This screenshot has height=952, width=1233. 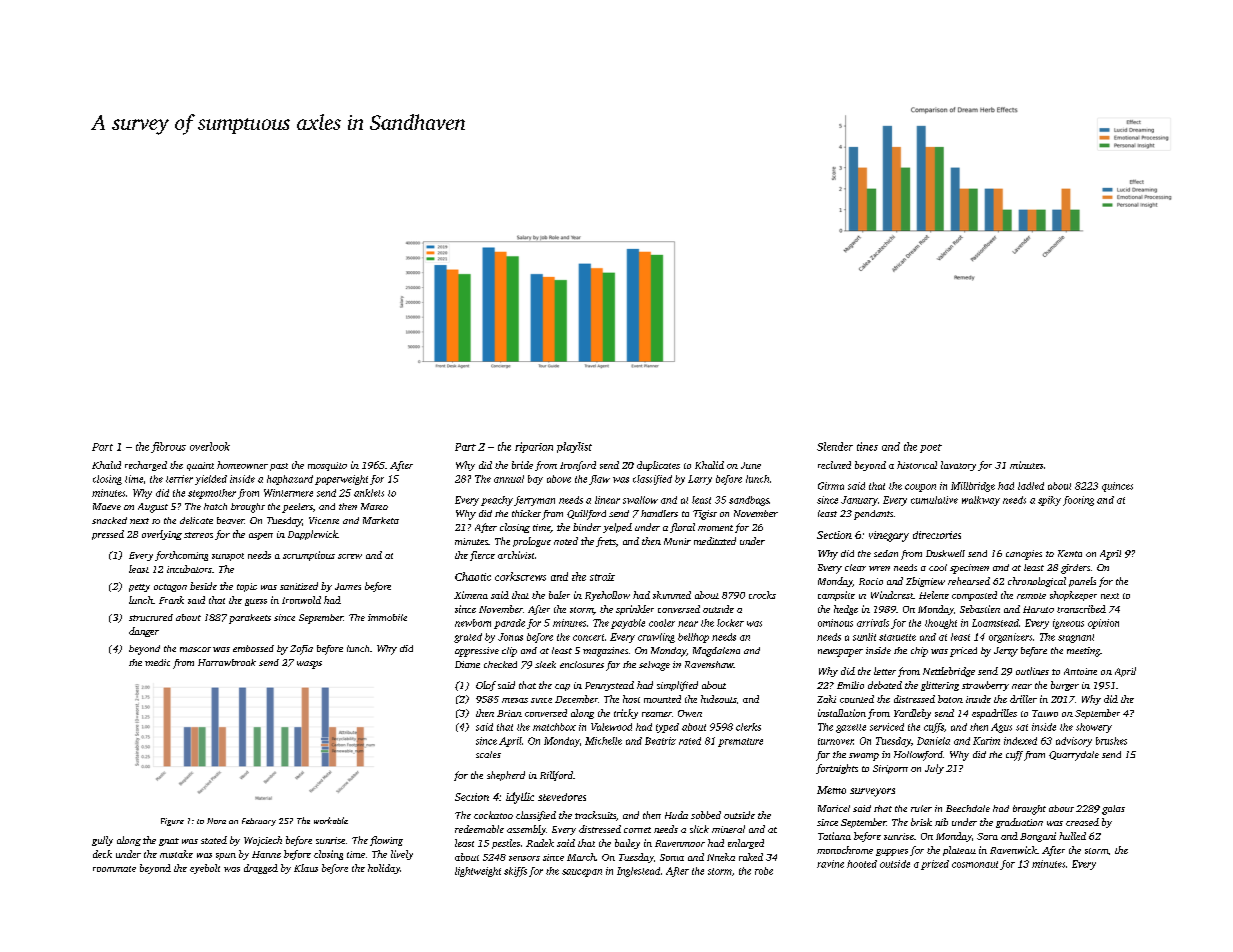 What do you see at coordinates (958, 466) in the screenshot?
I see `lavatory` at bounding box center [958, 466].
